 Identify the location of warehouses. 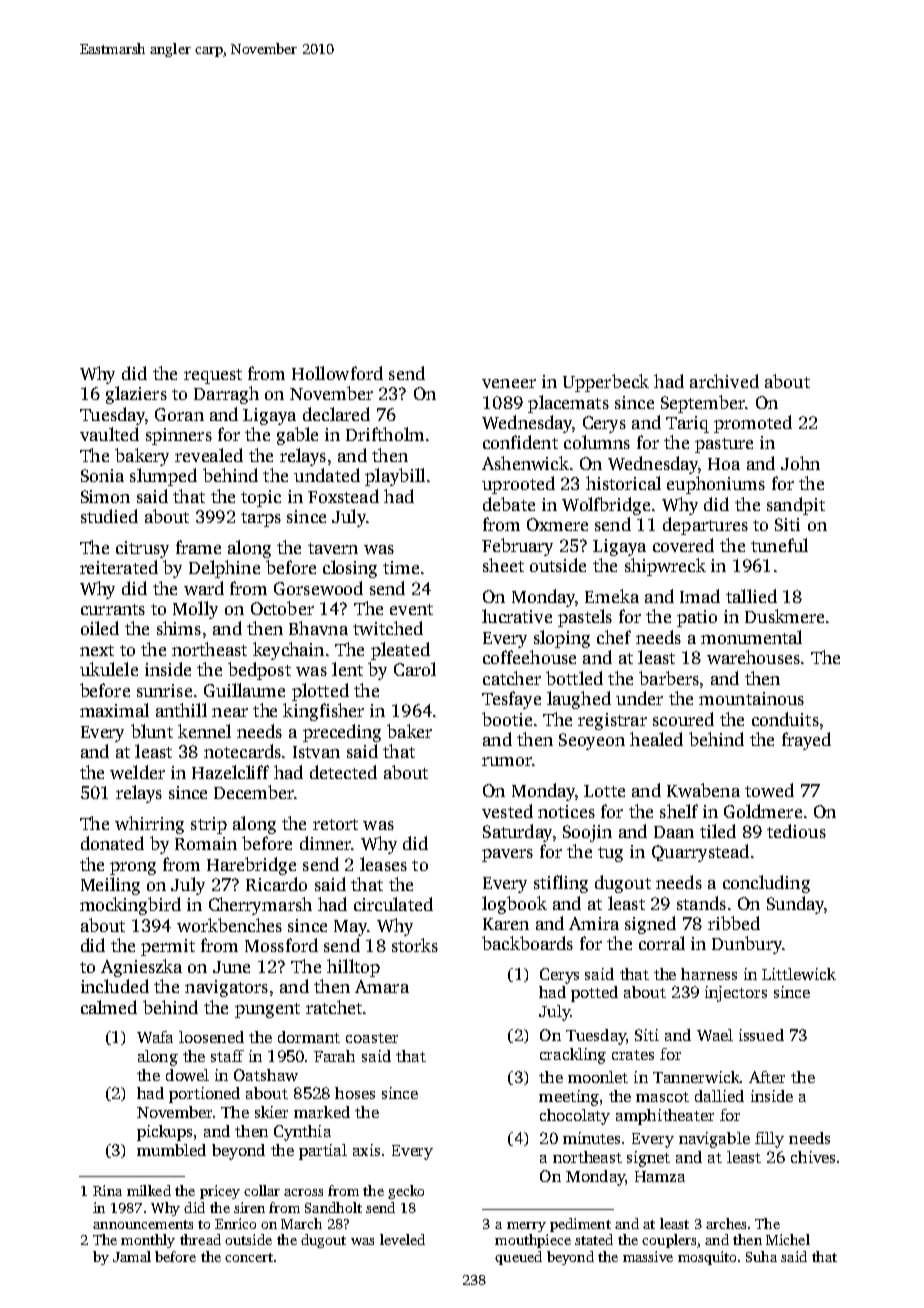
(753, 657).
